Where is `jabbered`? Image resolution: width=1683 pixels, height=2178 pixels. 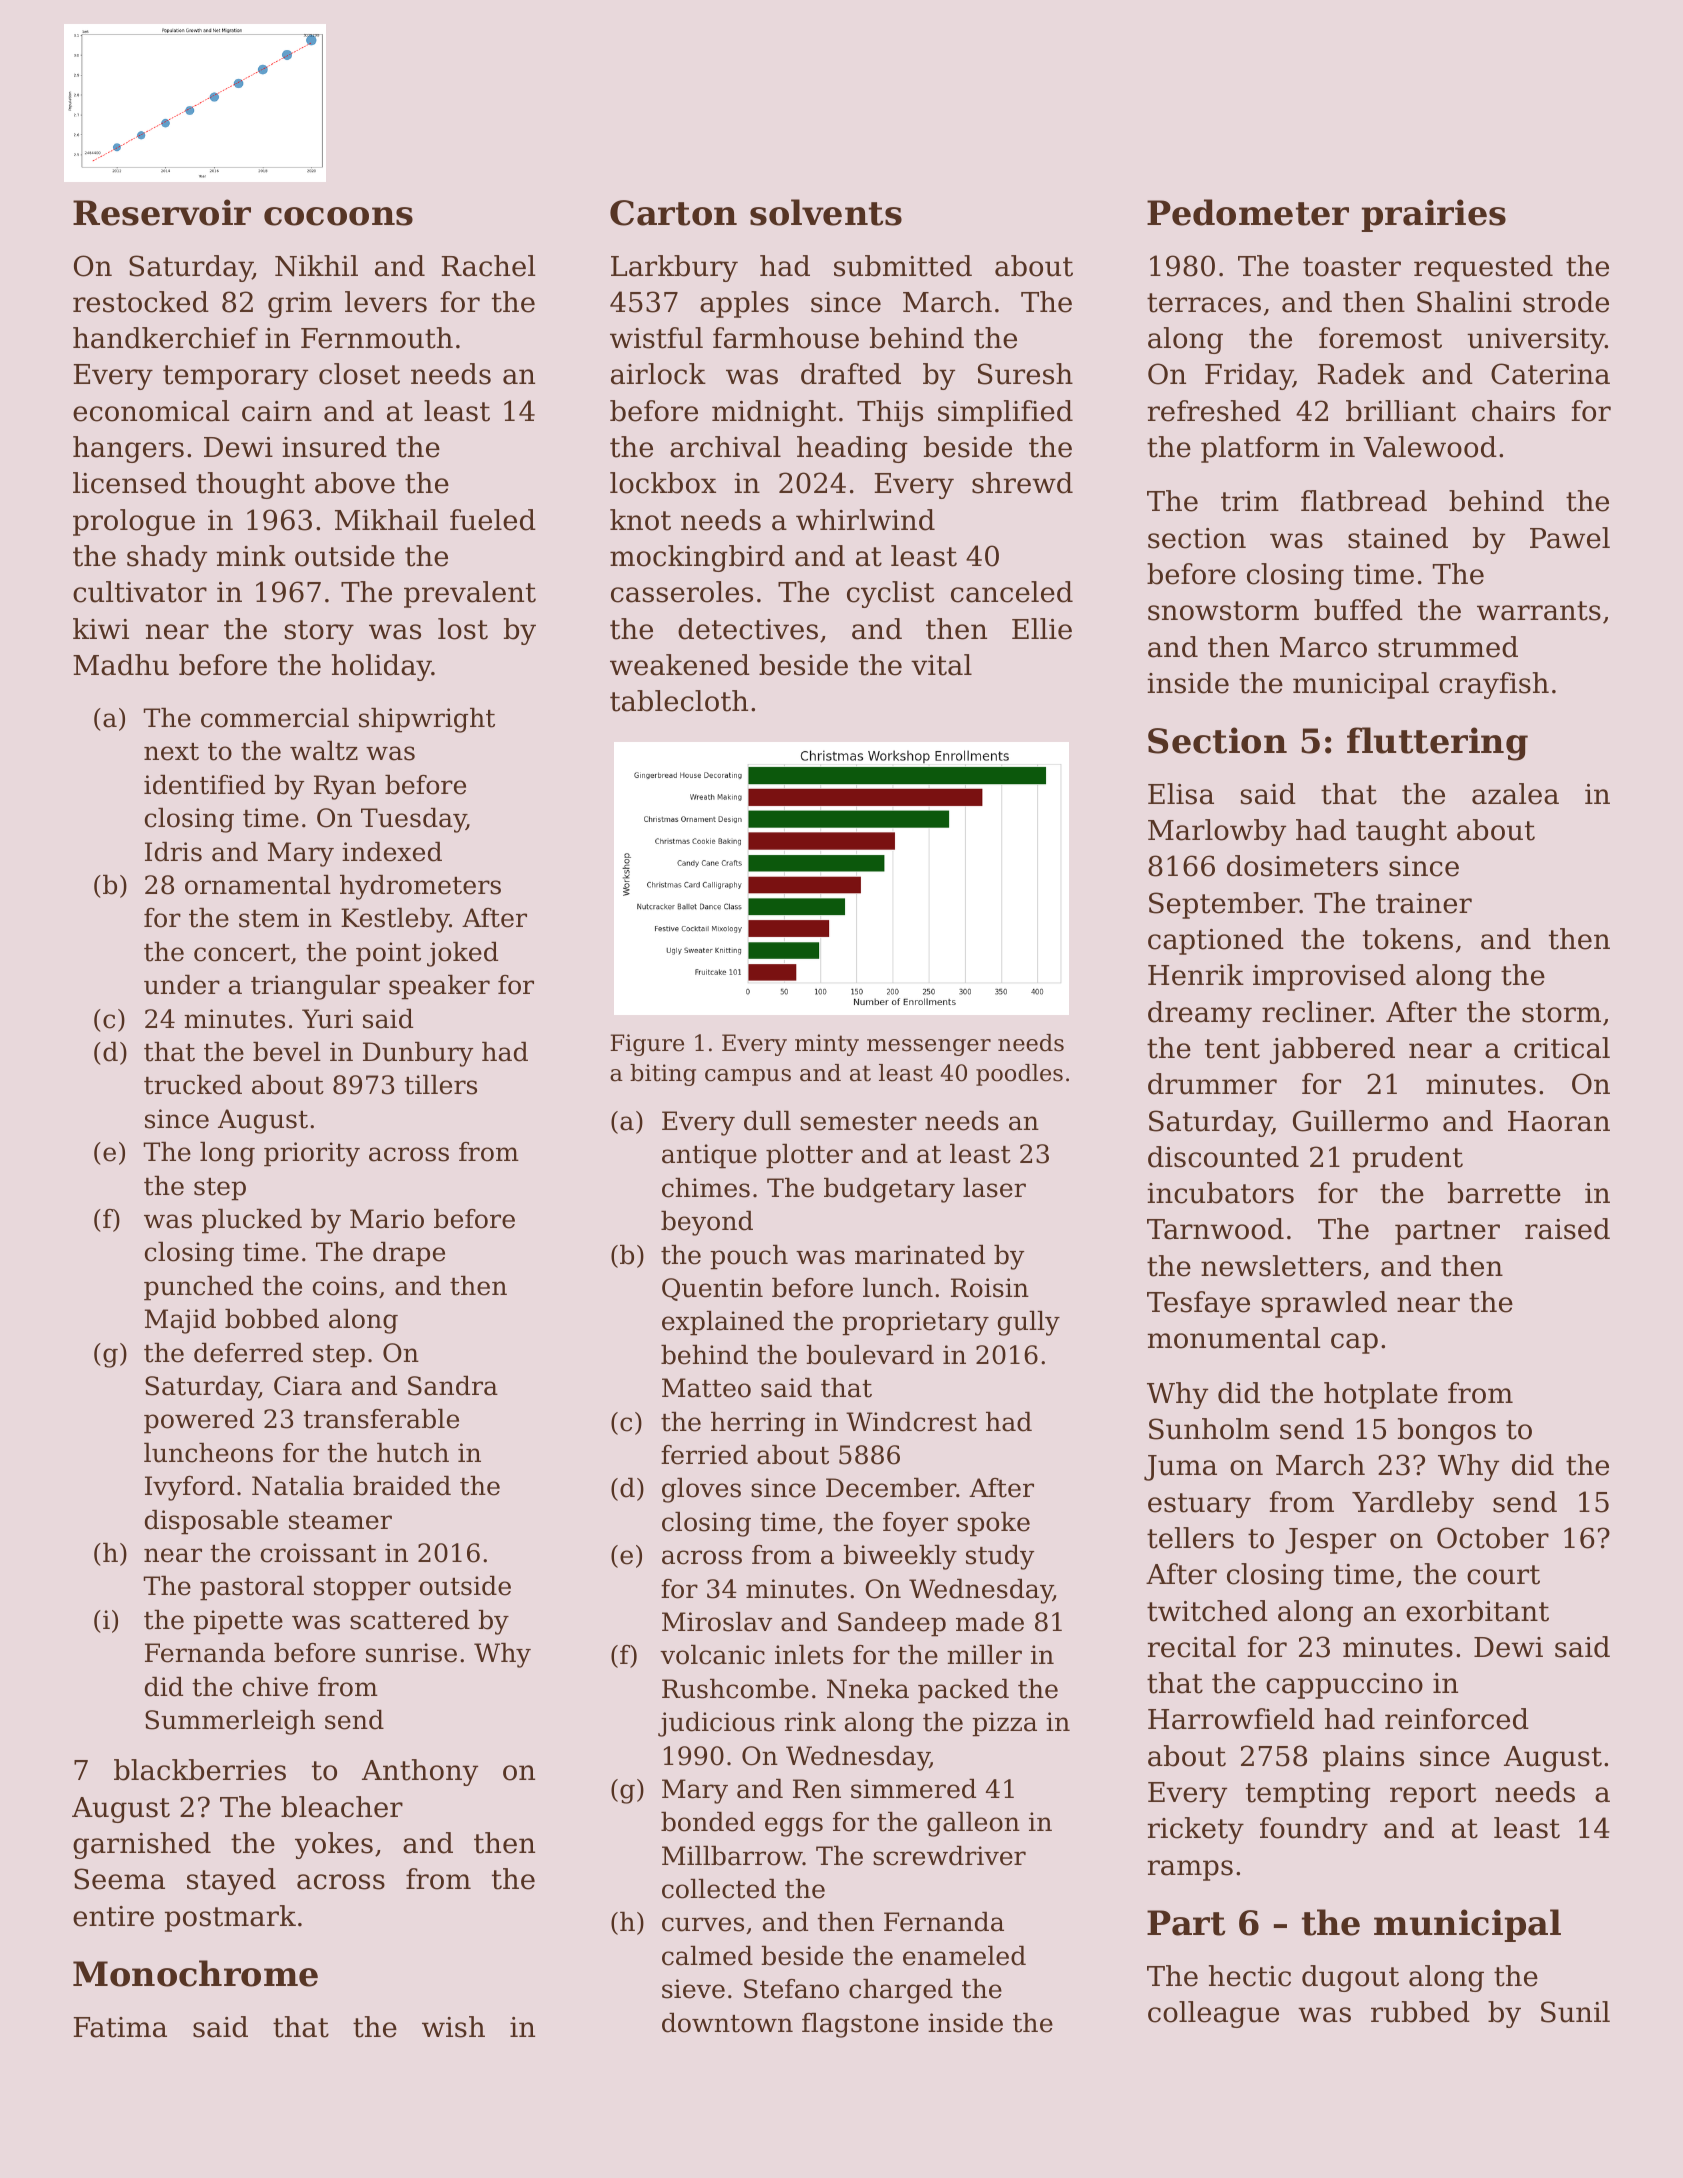
jabbered is located at coordinates (1332, 1050).
